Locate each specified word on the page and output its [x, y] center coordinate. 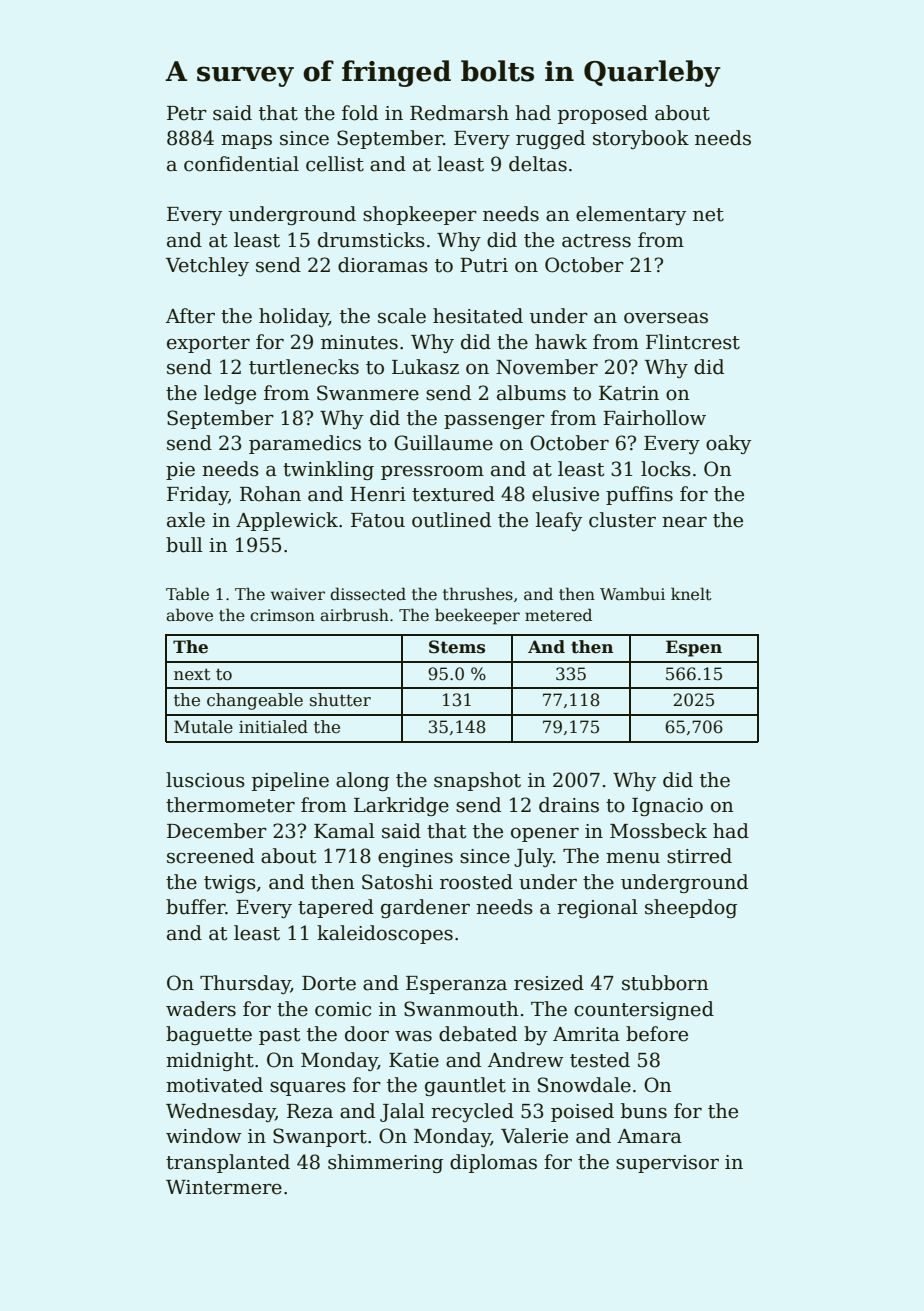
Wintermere [224, 1187]
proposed [603, 114]
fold [360, 113]
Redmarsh [459, 113]
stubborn [665, 983]
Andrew [526, 1060]
